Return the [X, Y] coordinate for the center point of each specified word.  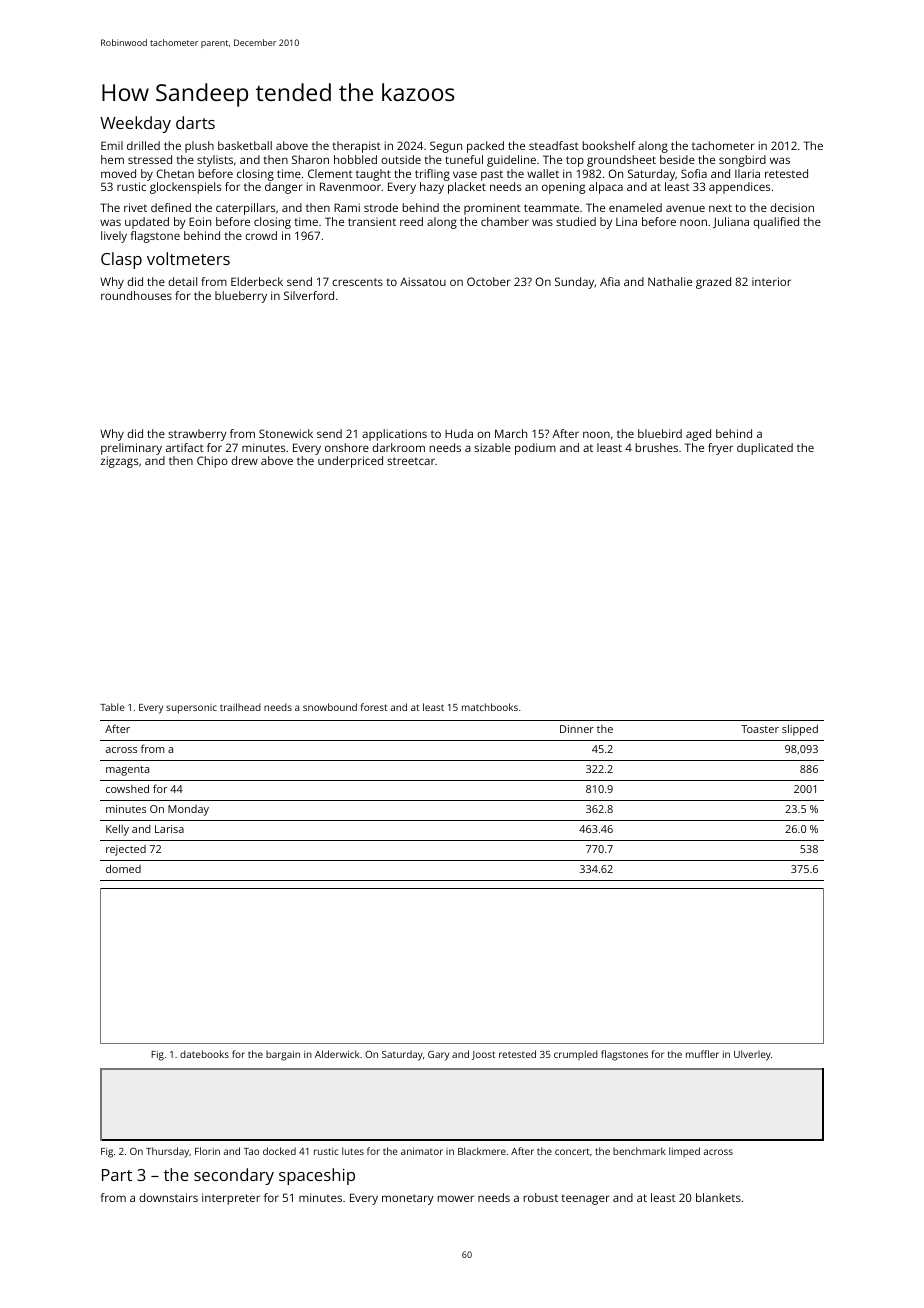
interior [771, 281]
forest [374, 707]
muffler [702, 1054]
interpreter [231, 1199]
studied [576, 221]
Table [112, 707]
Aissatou [423, 281]
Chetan [175, 173]
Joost [483, 1055]
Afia [610, 281]
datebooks [204, 1054]
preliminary [131, 449]
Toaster [760, 729]
